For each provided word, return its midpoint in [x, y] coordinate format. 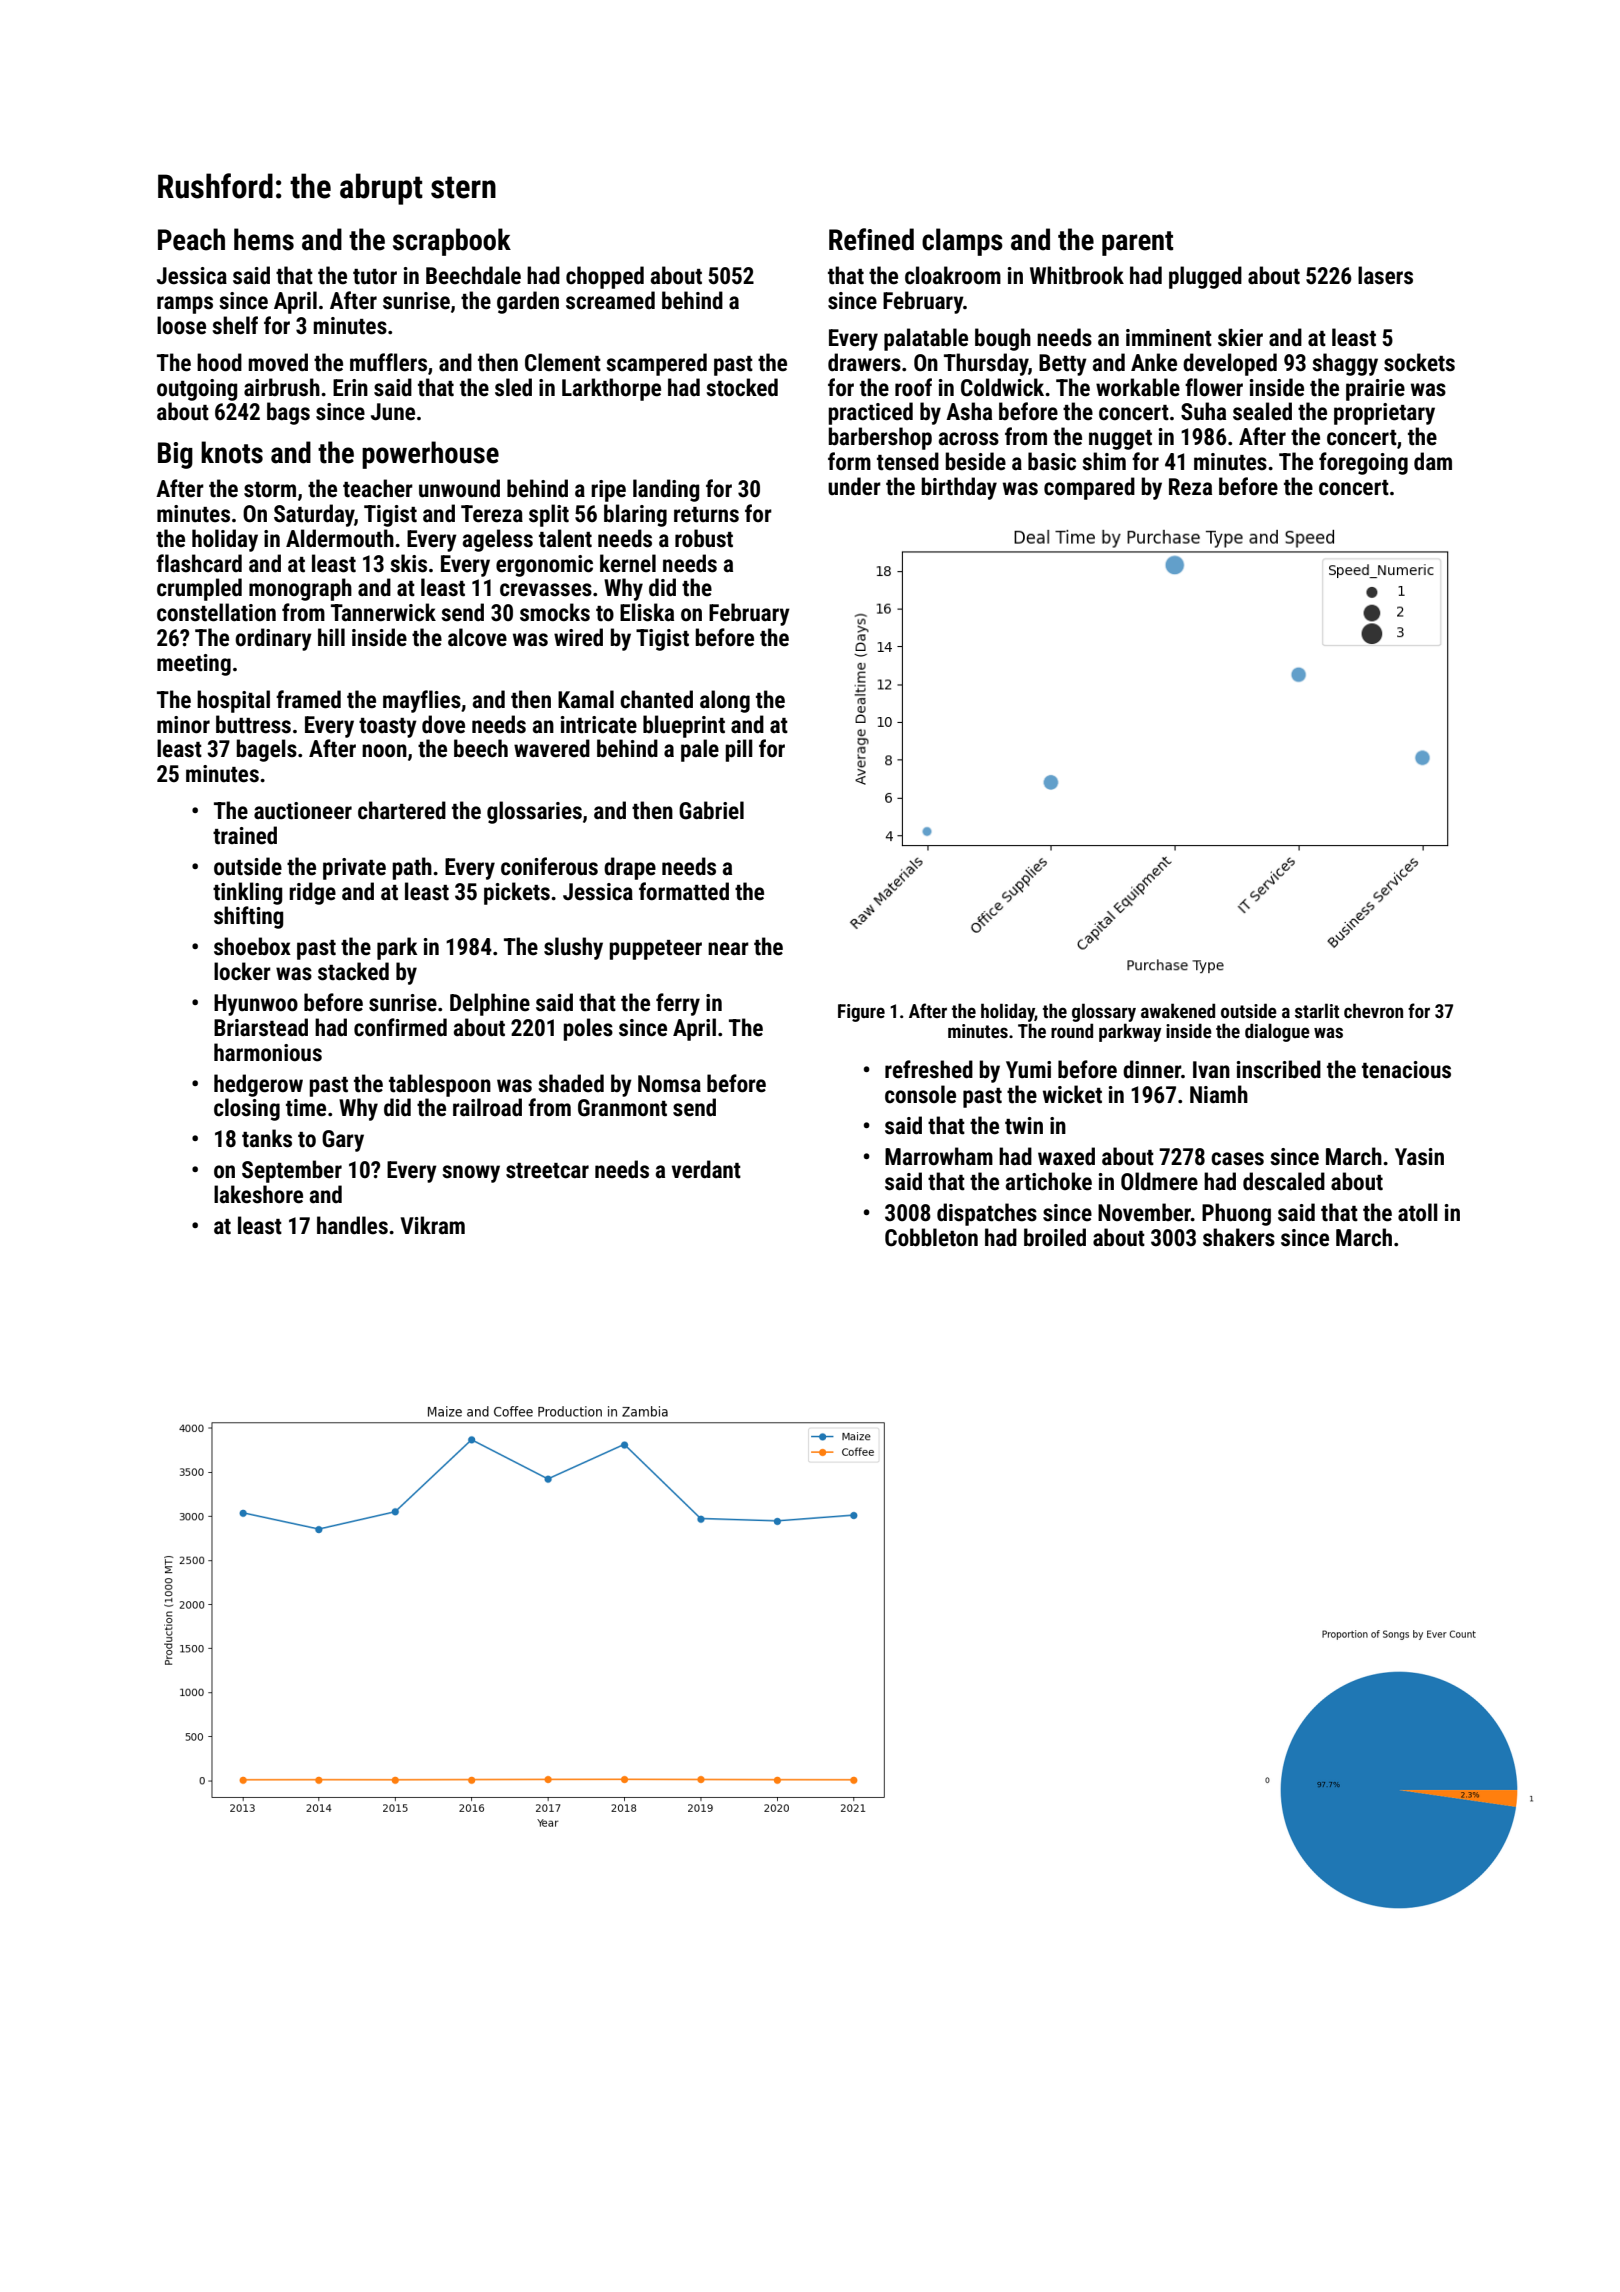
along [725, 701]
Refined [871, 239]
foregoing [1363, 463]
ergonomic [544, 566]
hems [264, 239]
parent [1137, 243]
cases [1237, 1159]
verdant [706, 1169]
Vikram [433, 1225]
